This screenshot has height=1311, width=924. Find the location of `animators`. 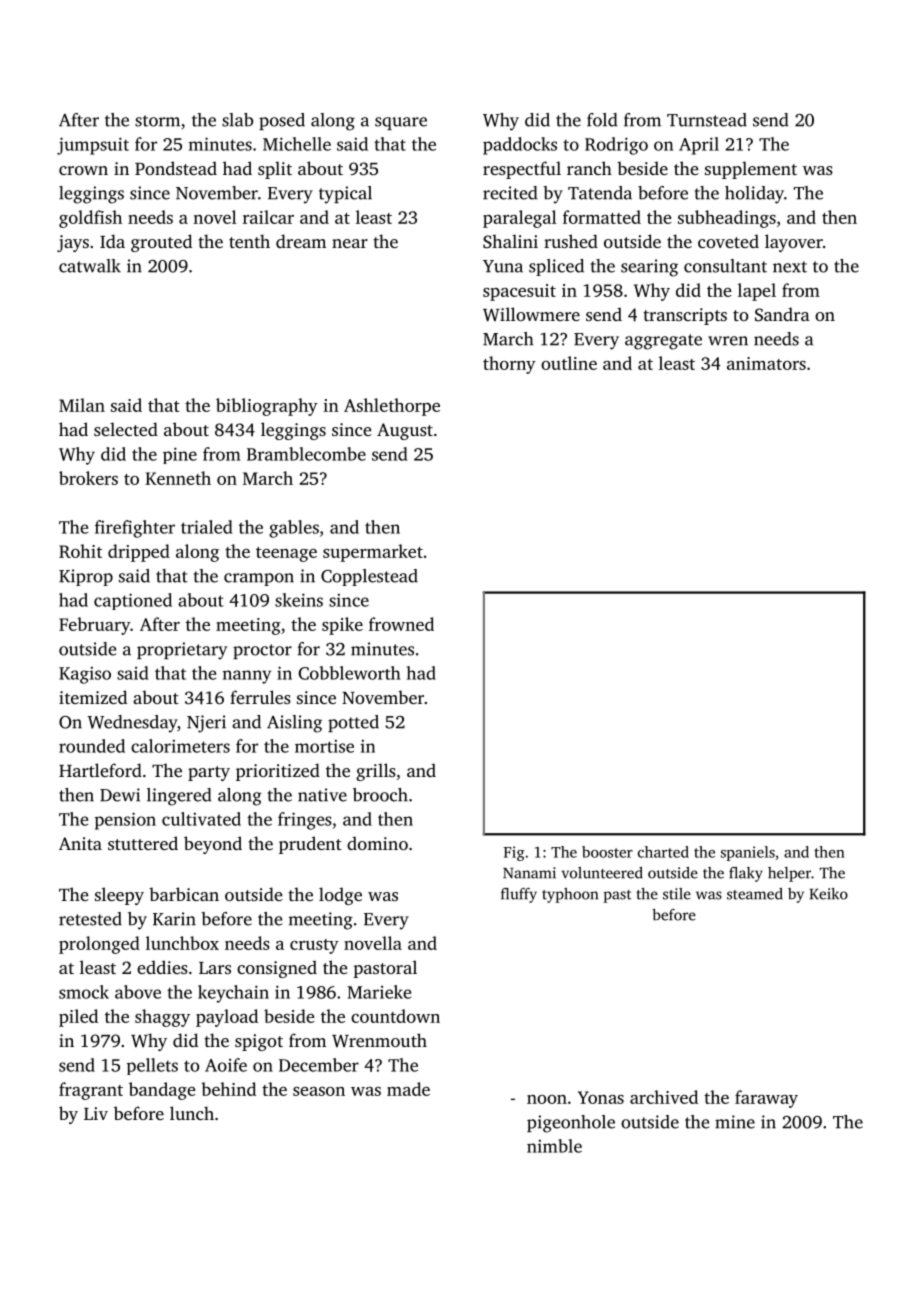

animators is located at coordinates (766, 363).
